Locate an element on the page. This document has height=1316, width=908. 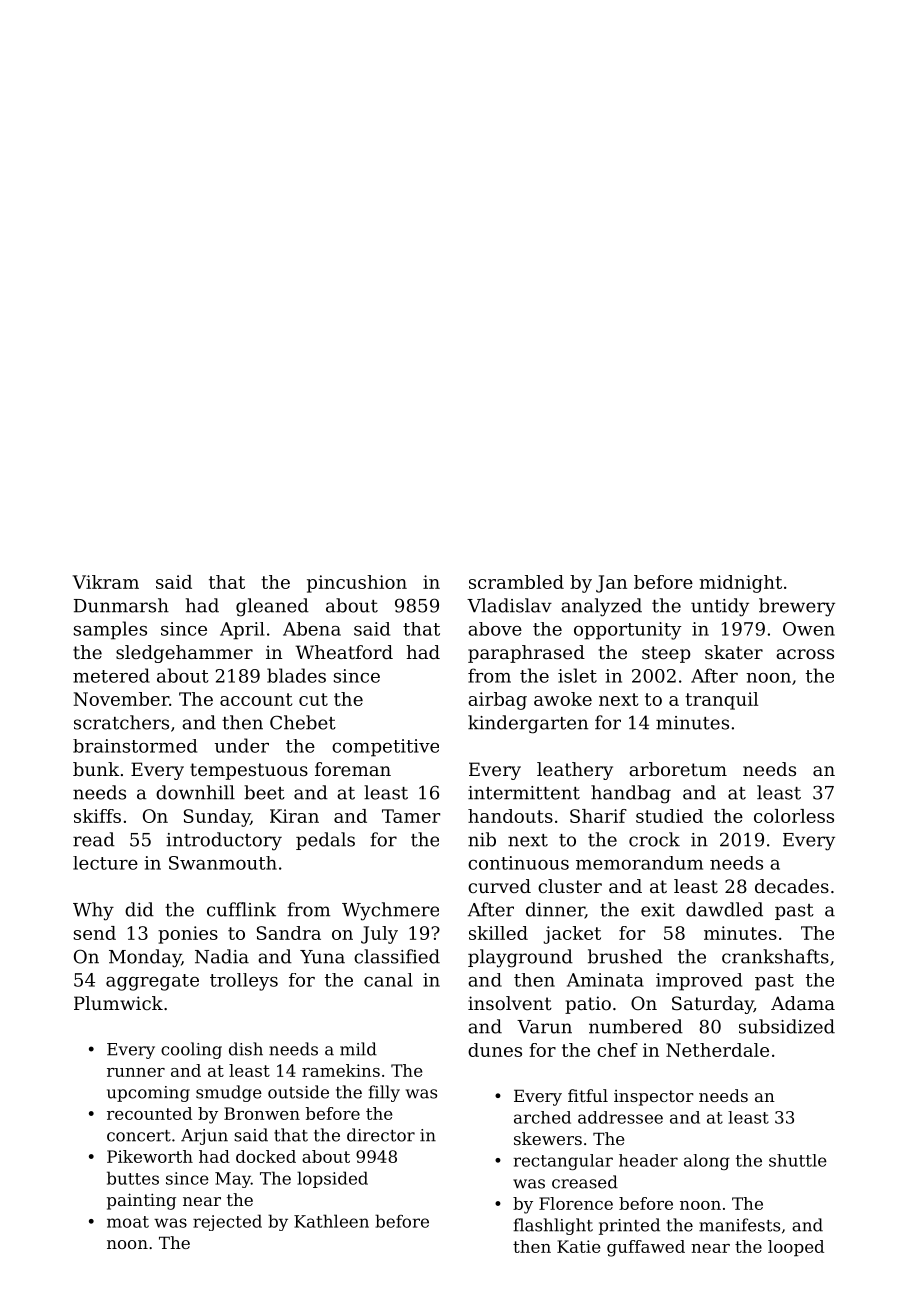
moat is located at coordinates (128, 1222).
